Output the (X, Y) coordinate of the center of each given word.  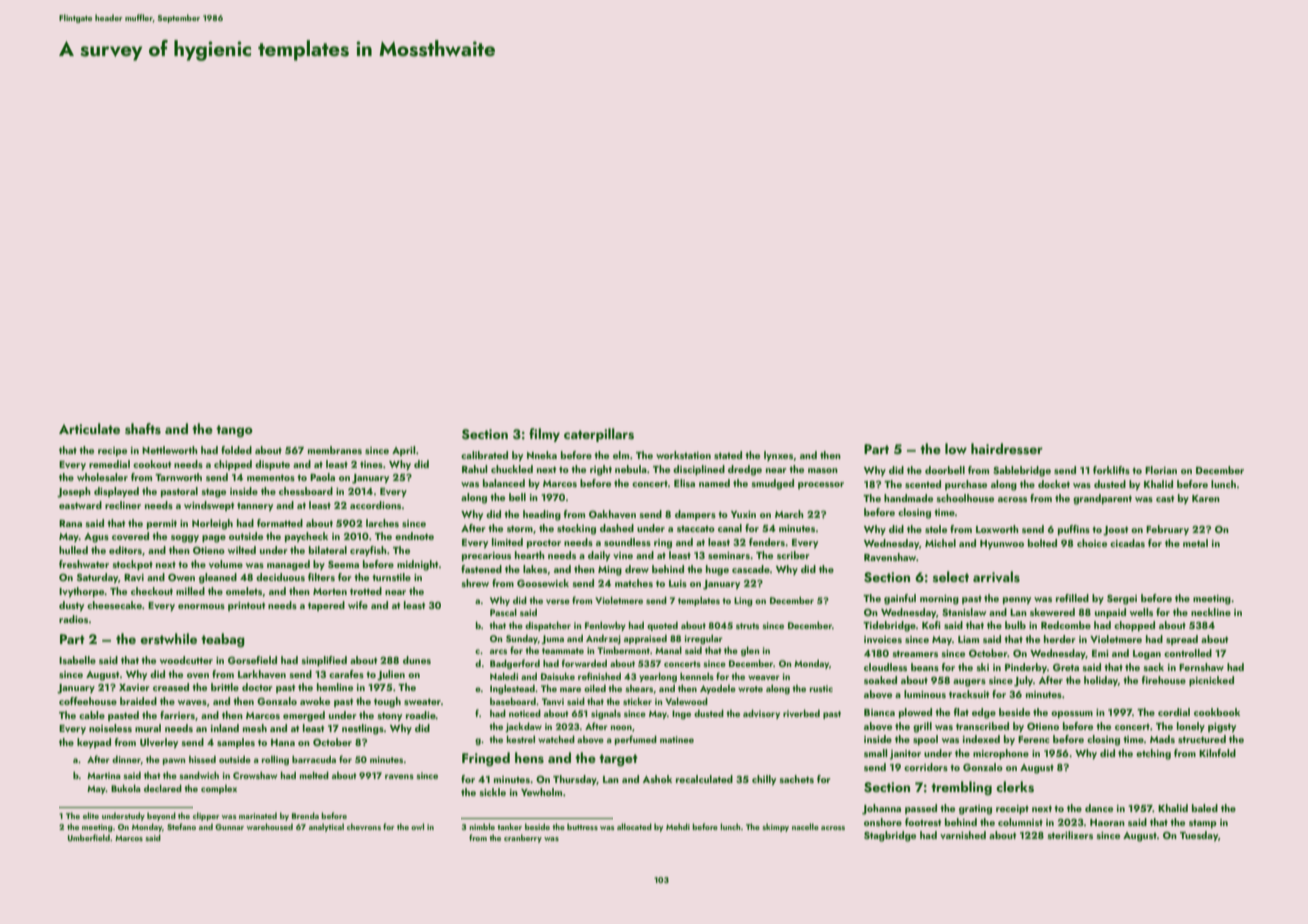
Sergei (1122, 600)
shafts (143, 429)
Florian (1161, 470)
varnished (963, 835)
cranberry (523, 838)
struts (747, 626)
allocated (634, 826)
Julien (391, 675)
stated (728, 455)
